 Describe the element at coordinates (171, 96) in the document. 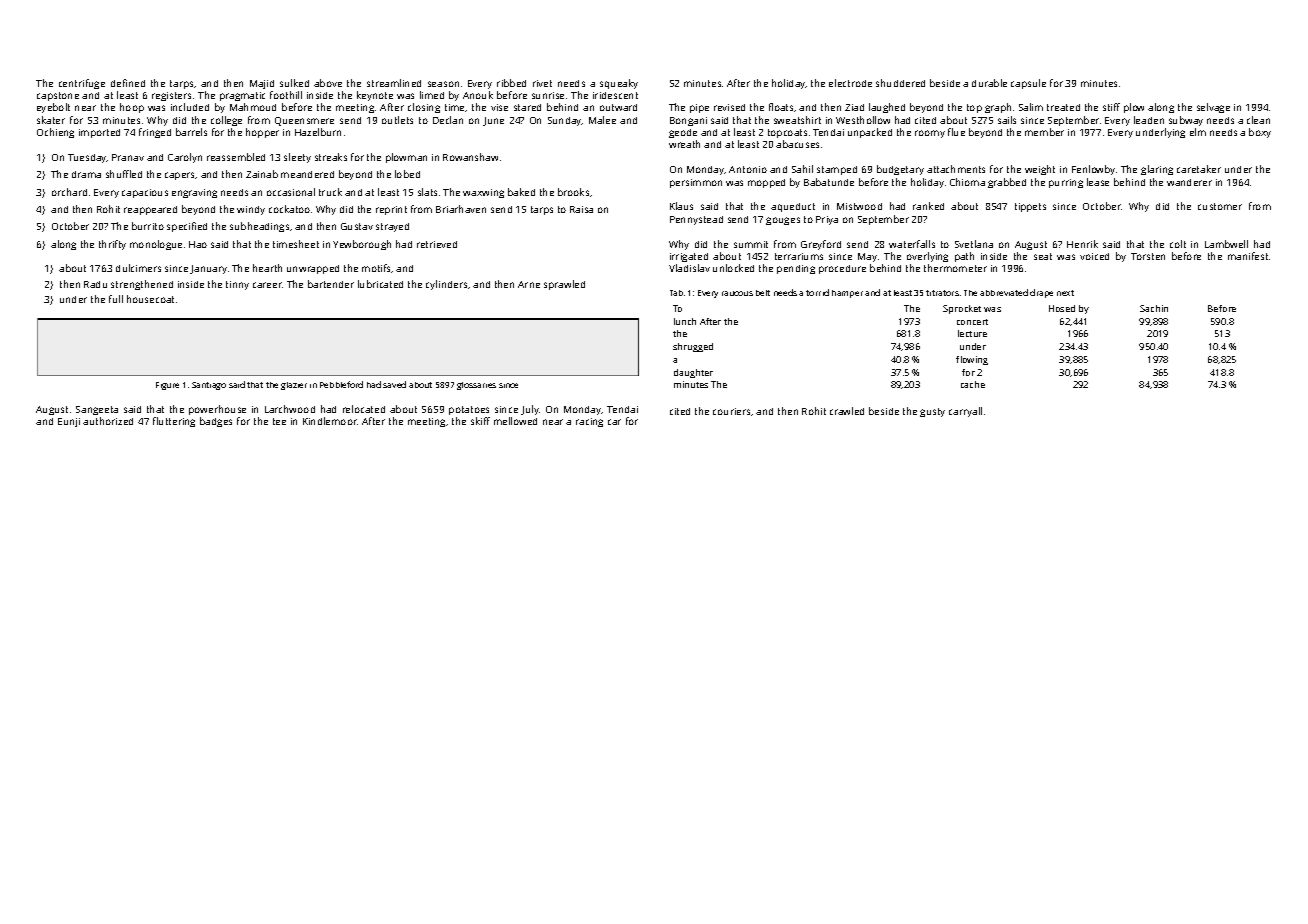

I see `registers` at that location.
